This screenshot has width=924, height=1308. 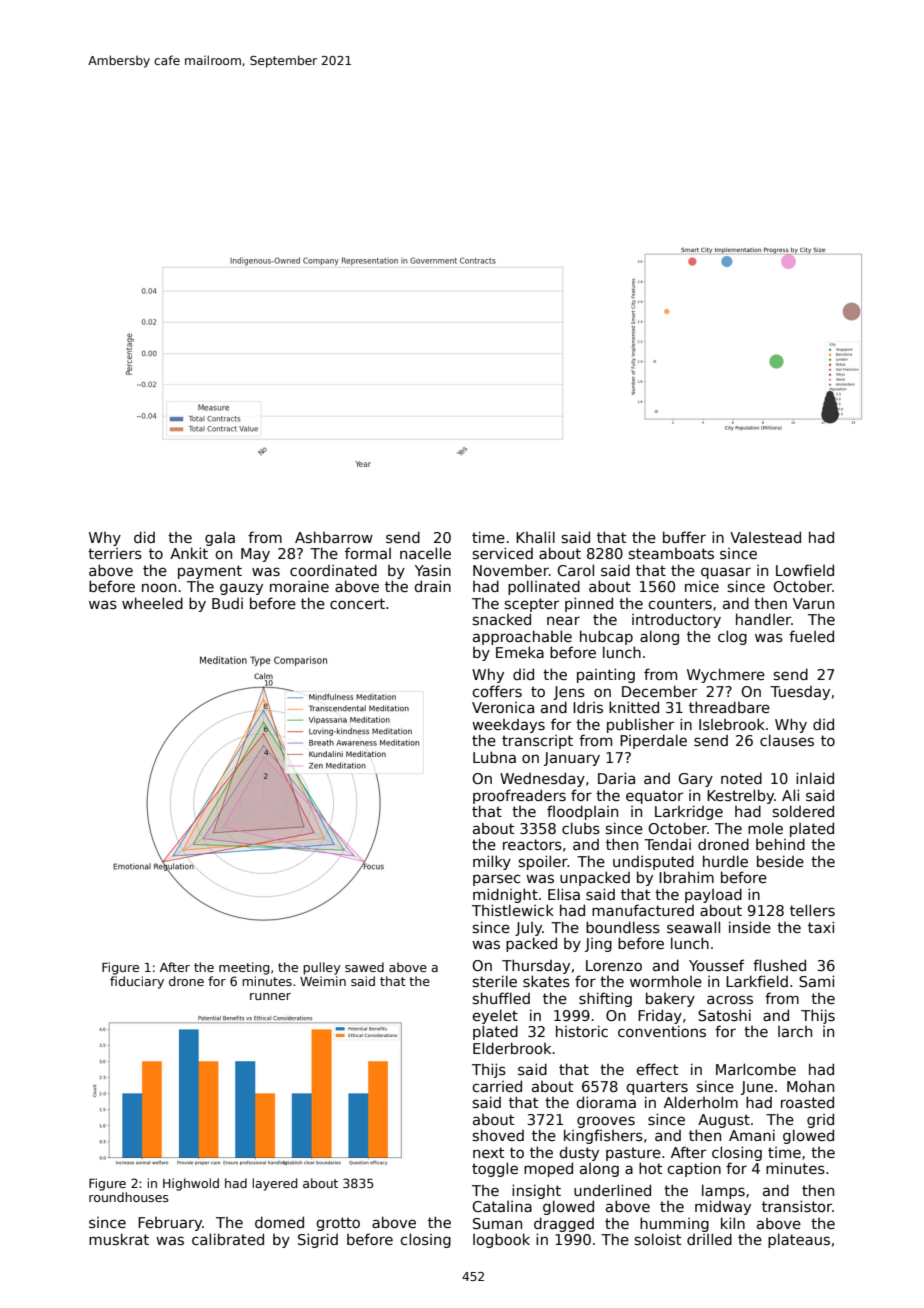 I want to click on fiduciary, so click(x=137, y=982).
